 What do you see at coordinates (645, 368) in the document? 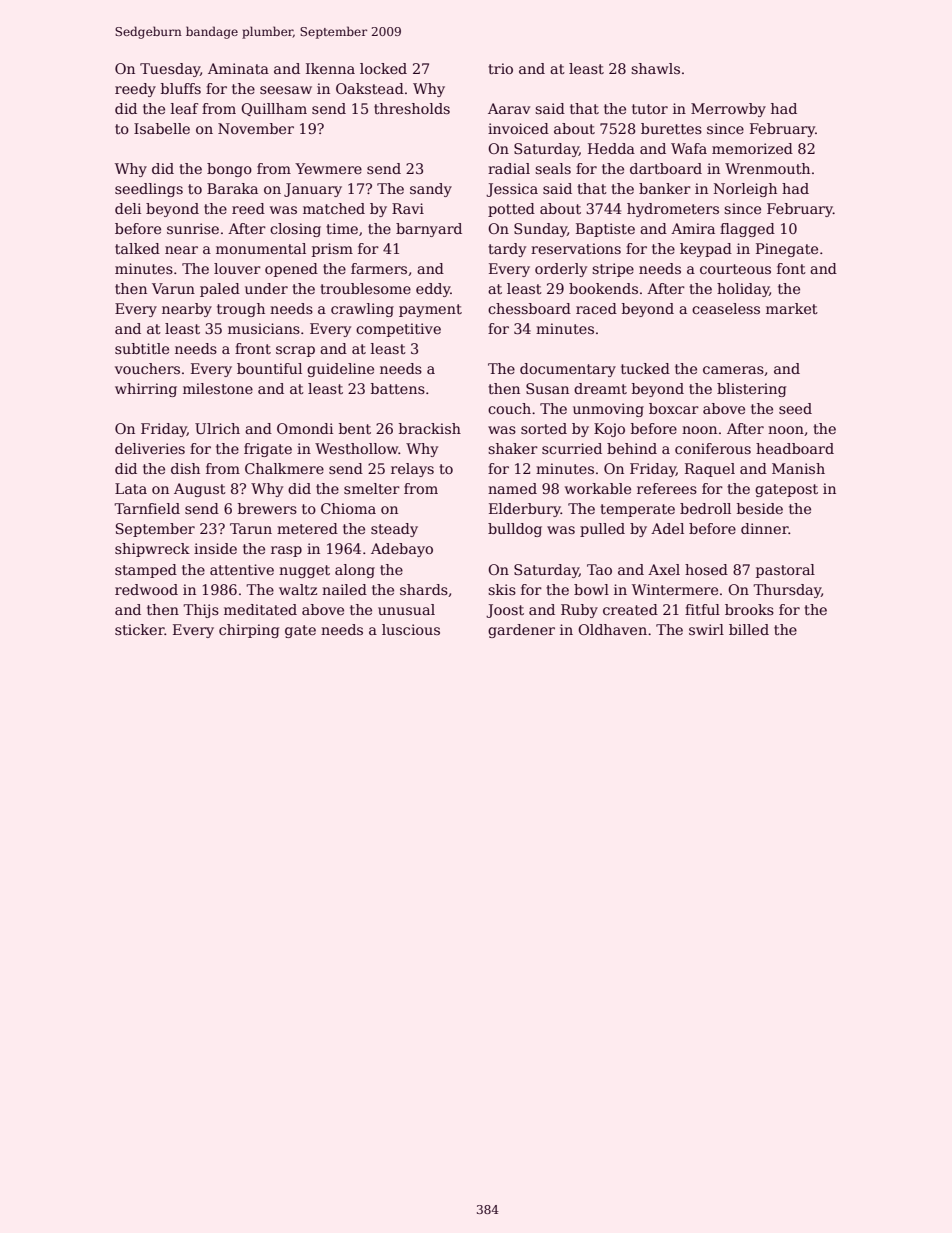
I see `tucked` at bounding box center [645, 368].
